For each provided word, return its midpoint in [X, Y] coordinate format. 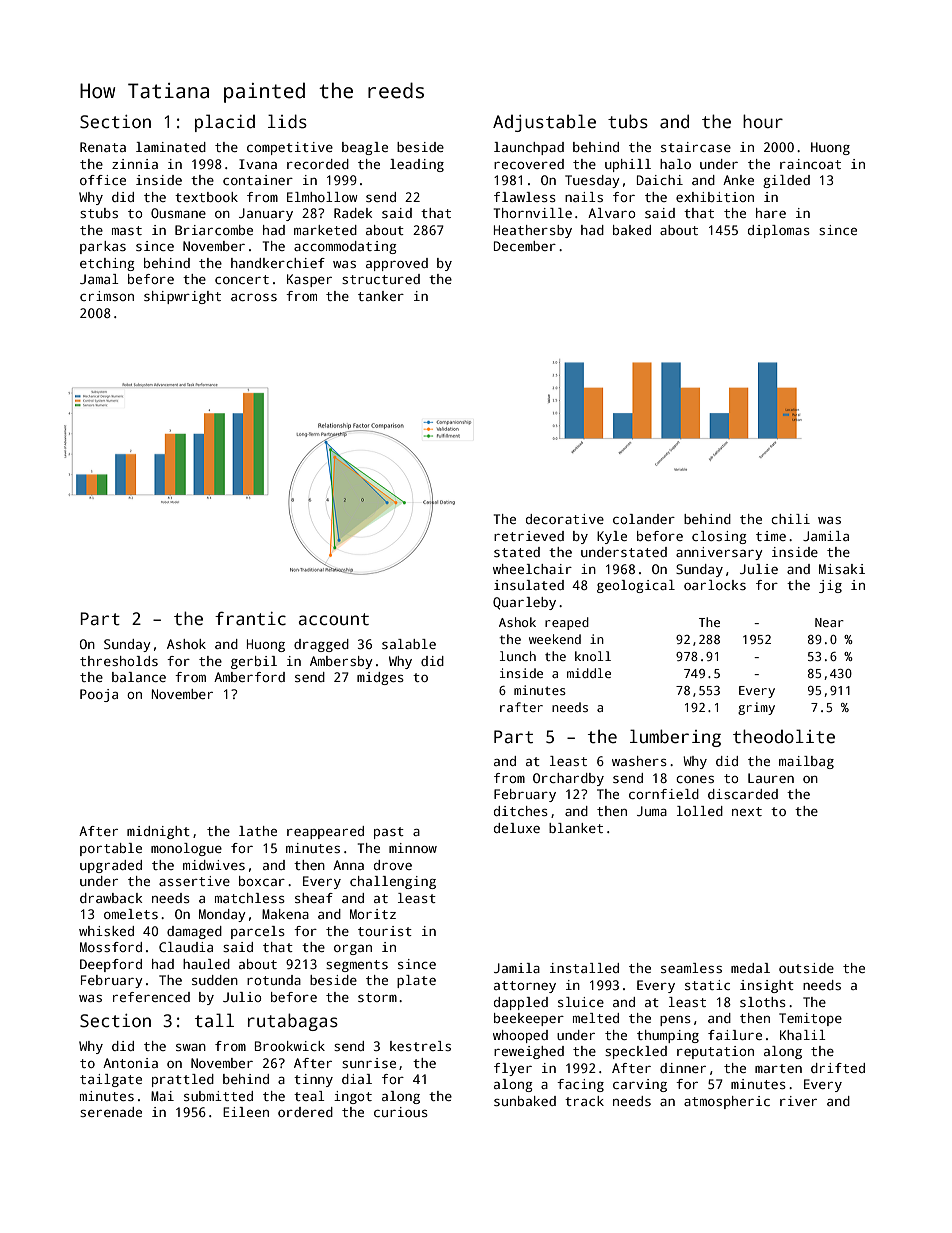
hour [763, 121]
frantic [250, 618]
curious [401, 1112]
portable [111, 849]
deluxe [517, 828]
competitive [290, 148]
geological [636, 586]
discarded [743, 794]
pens [675, 1021]
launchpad [529, 148]
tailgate [111, 1080]
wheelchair [532, 569]
